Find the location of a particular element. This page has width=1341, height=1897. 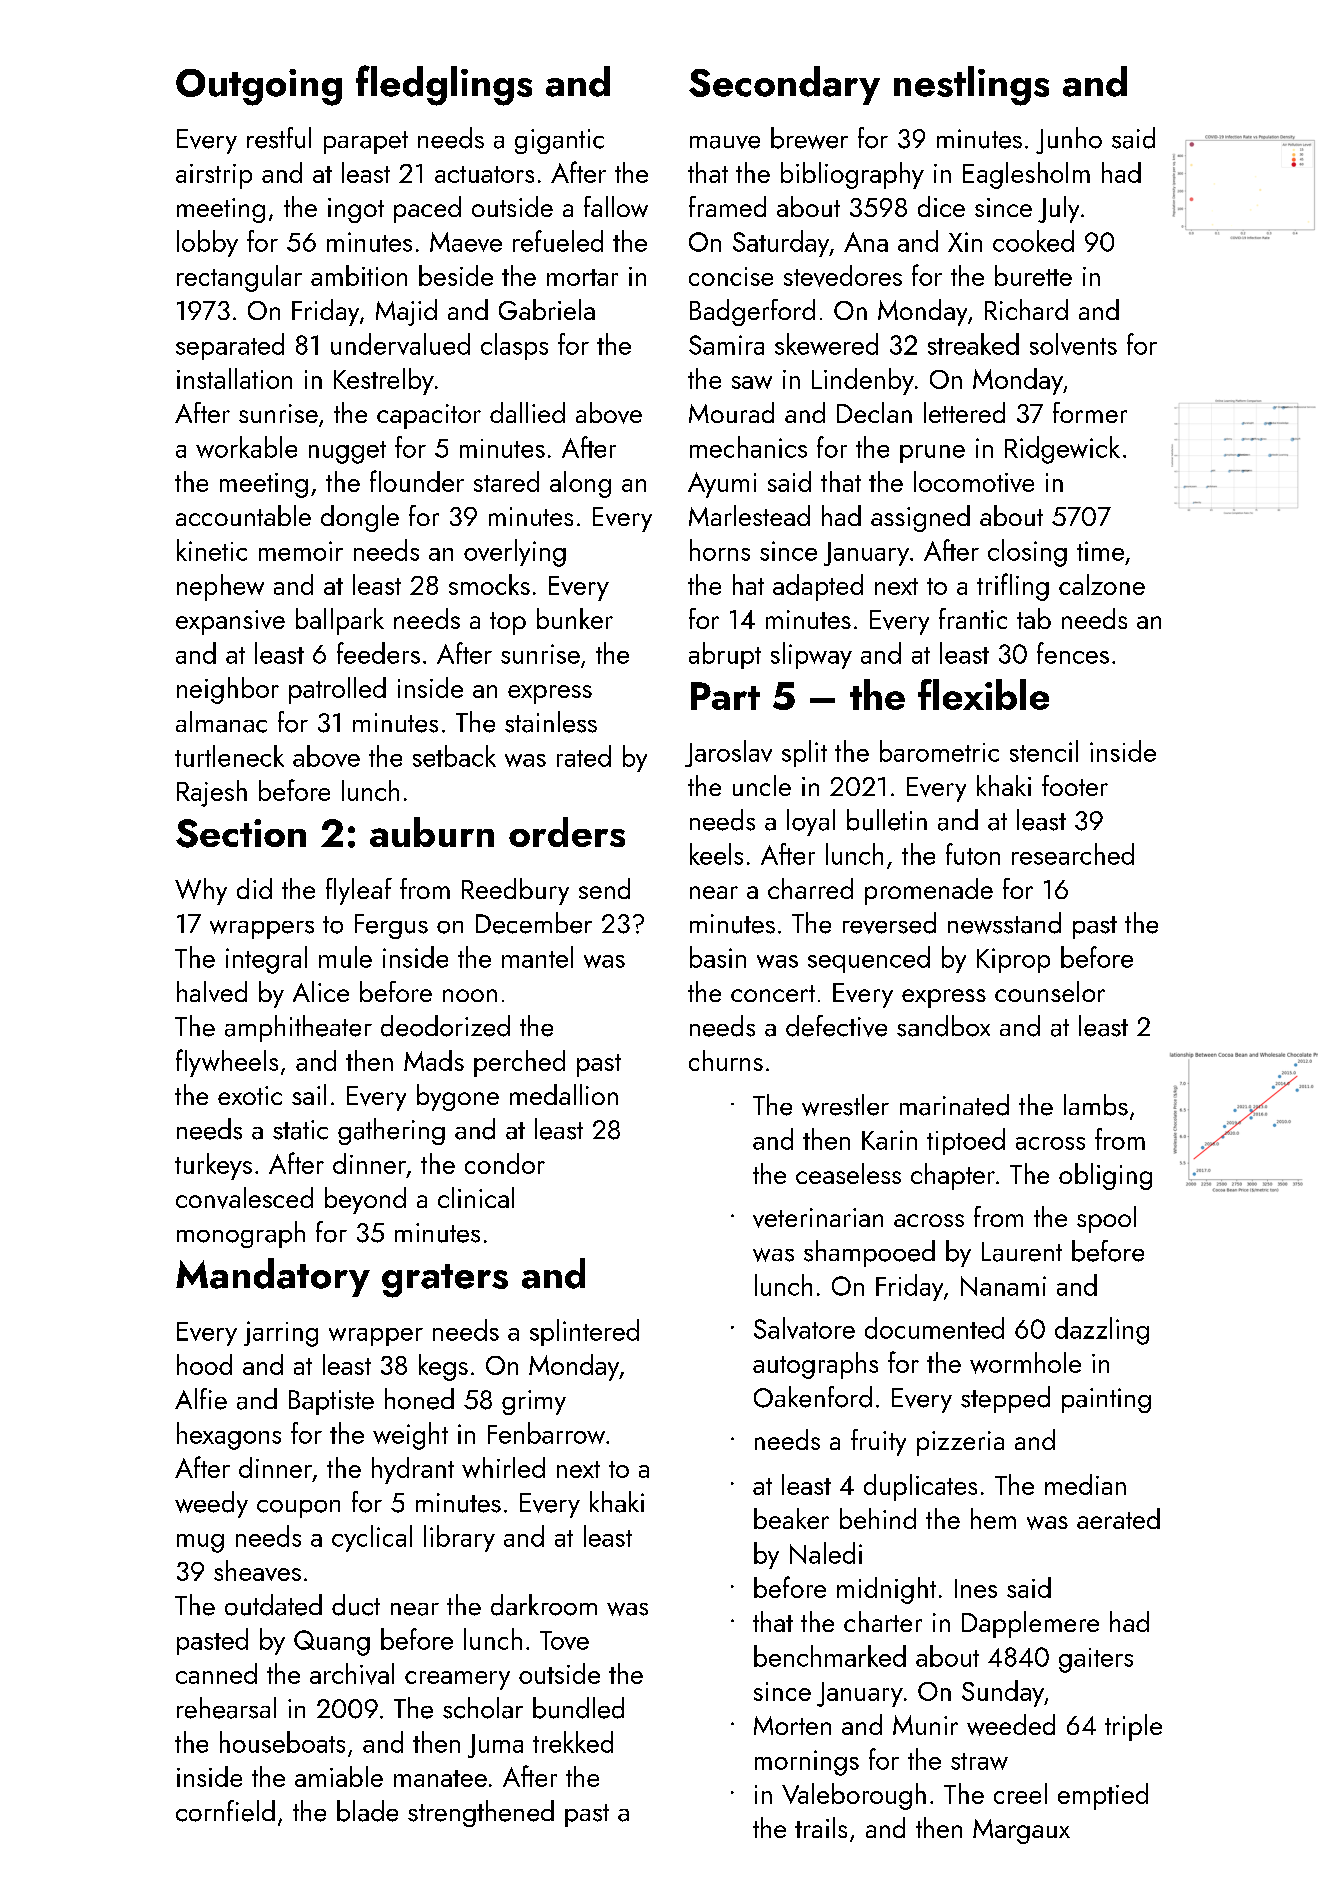

canned is located at coordinates (216, 1673).
